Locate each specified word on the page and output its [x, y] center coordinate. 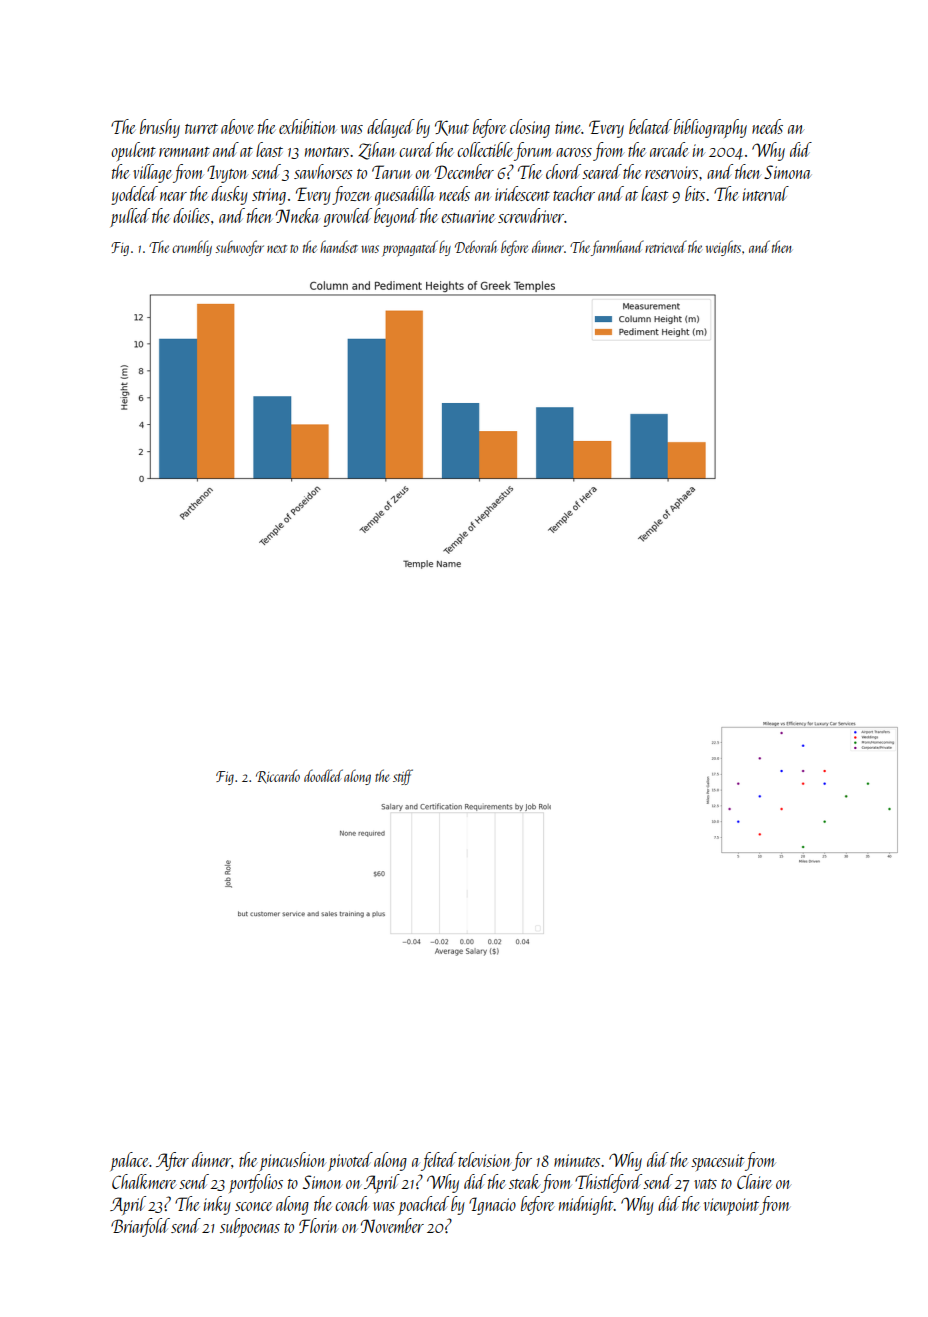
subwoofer [239, 248]
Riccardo [278, 776]
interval [765, 193]
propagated [410, 248]
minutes [577, 1160]
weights [723, 248]
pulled [130, 217]
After [172, 1161]
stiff [403, 777]
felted [439, 1161]
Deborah [476, 246]
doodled [323, 775]
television [484, 1159]
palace [129, 1161]
